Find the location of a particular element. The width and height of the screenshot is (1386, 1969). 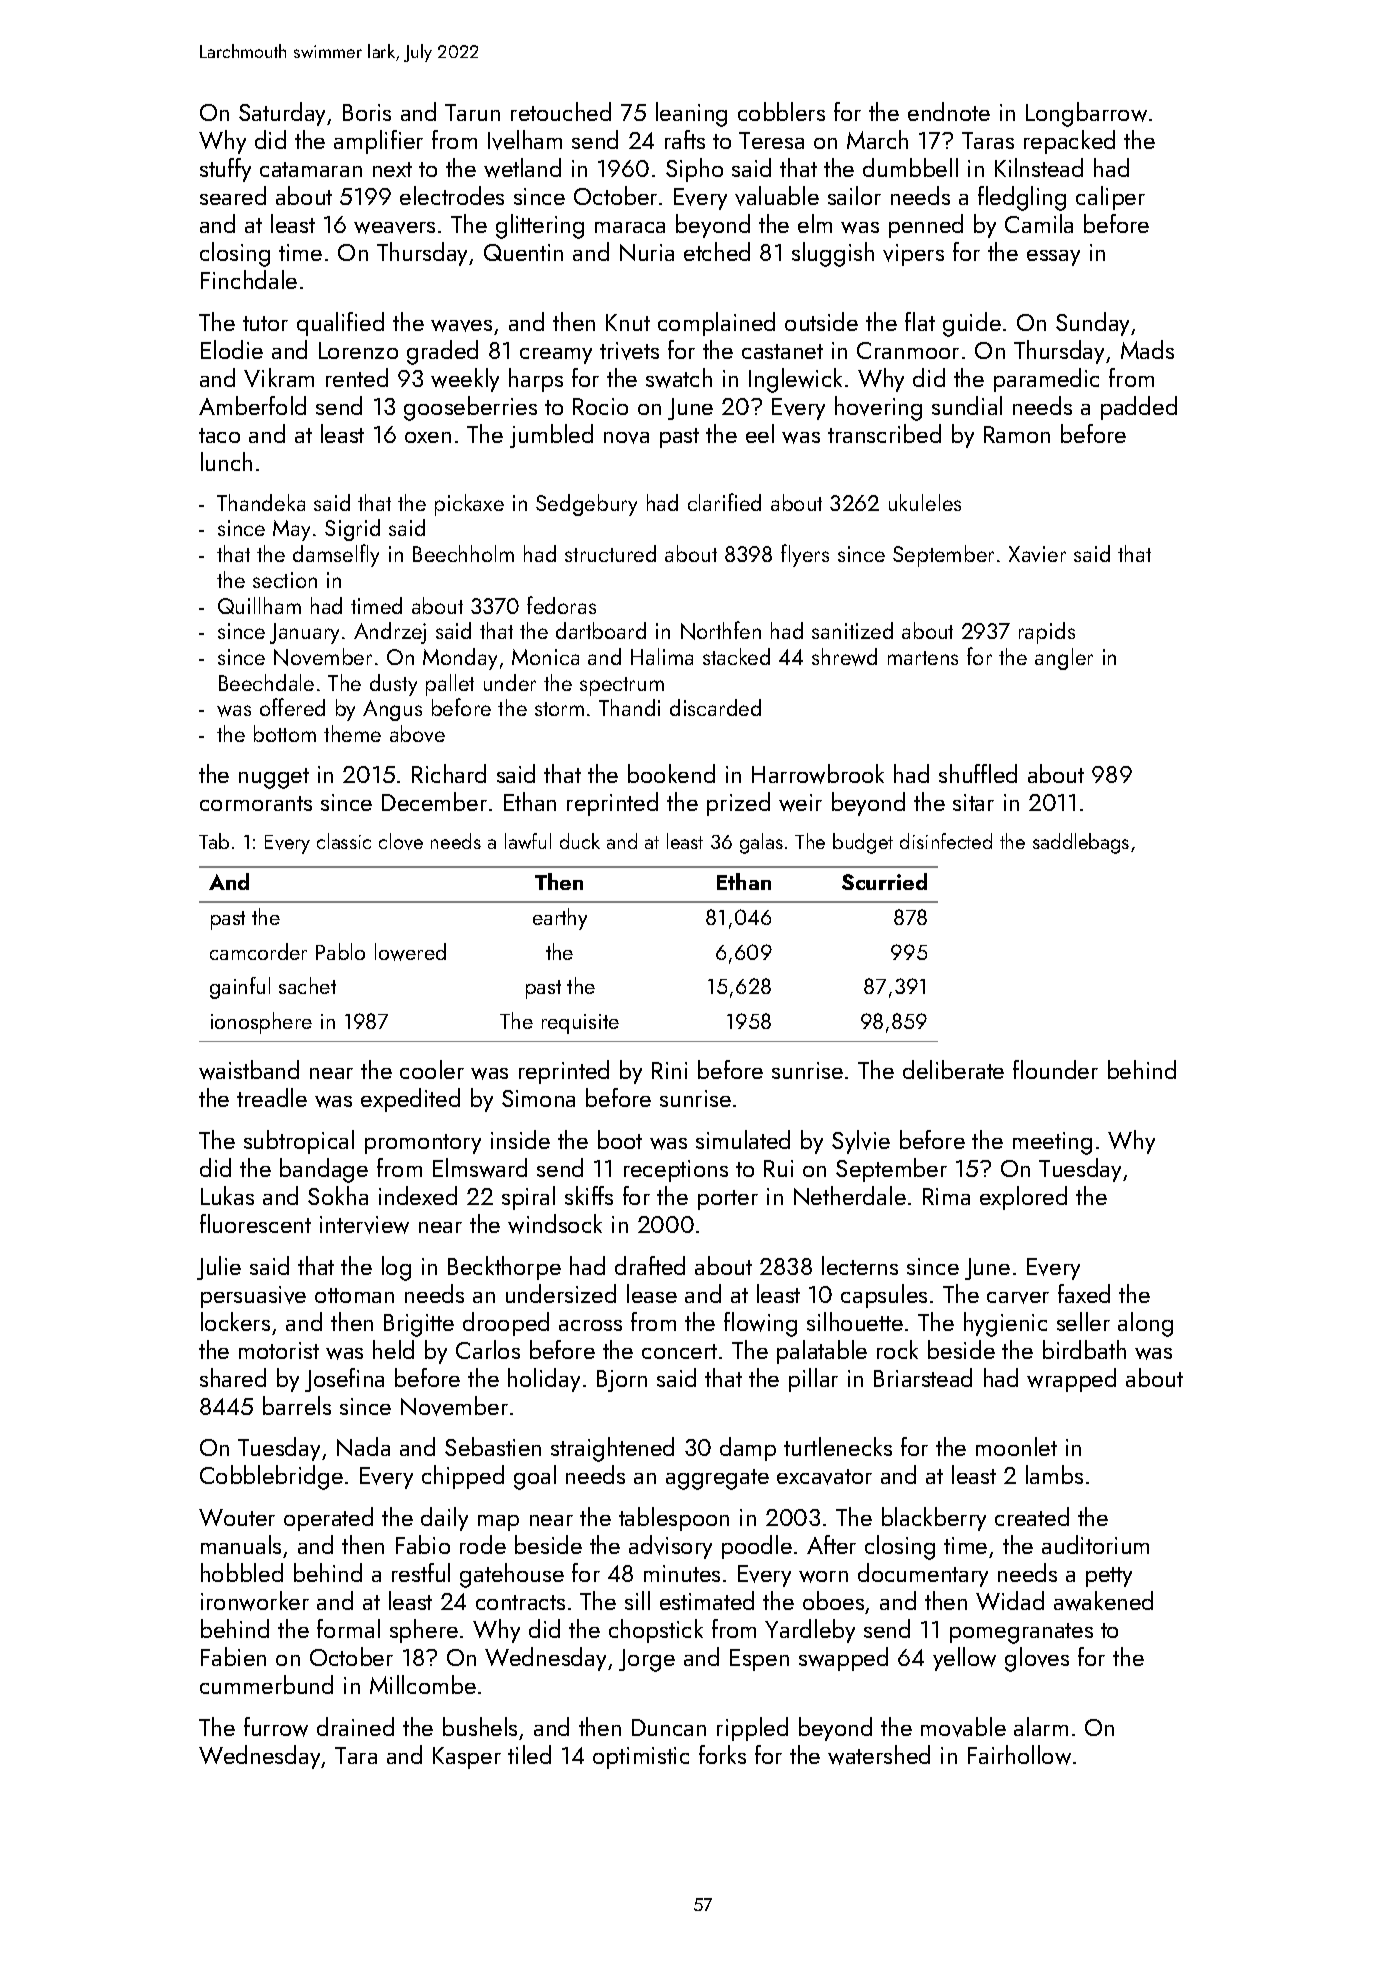

cobblers is located at coordinates (781, 111).
